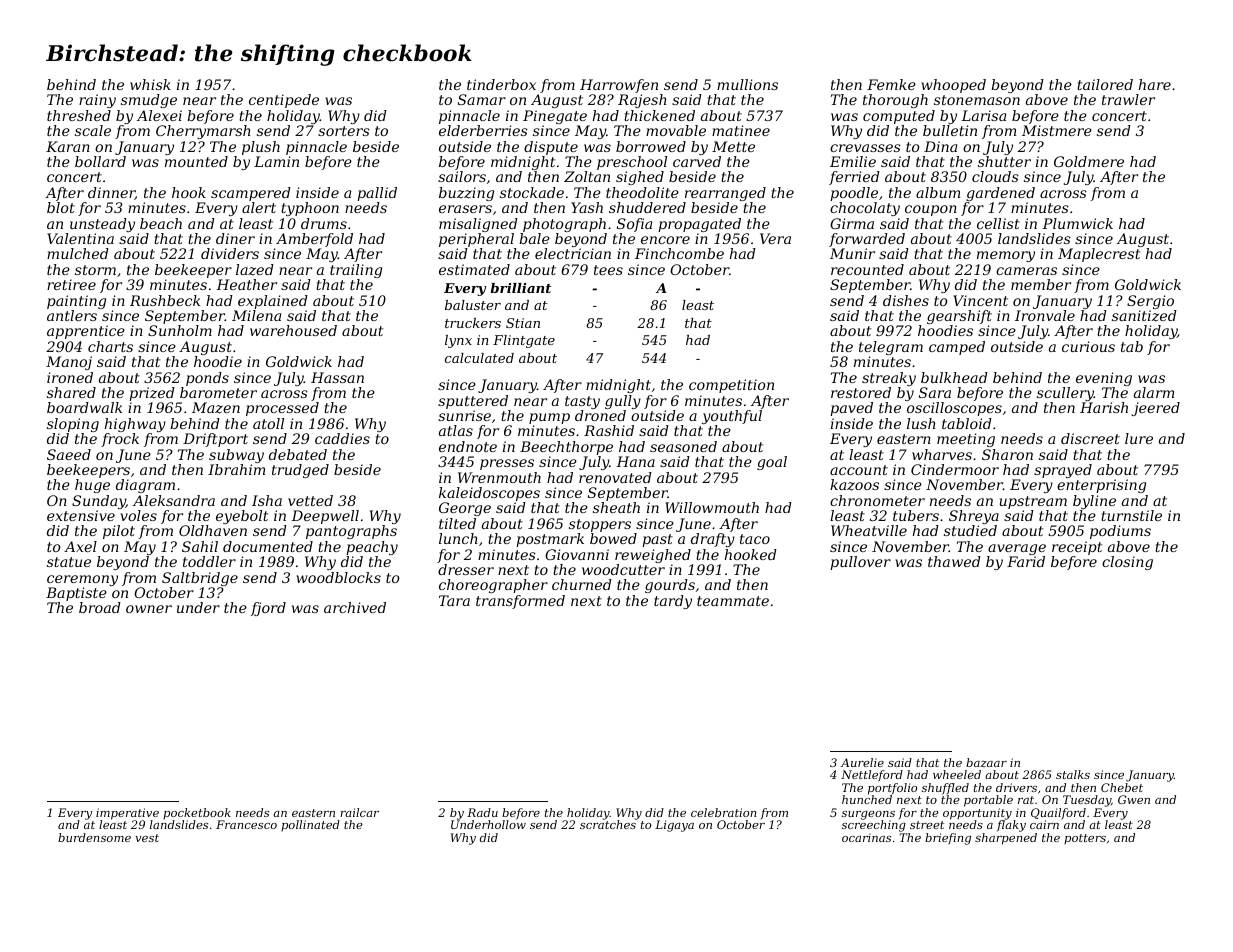 This screenshot has height=952, width=1233. I want to click on Giovanni, so click(577, 554).
